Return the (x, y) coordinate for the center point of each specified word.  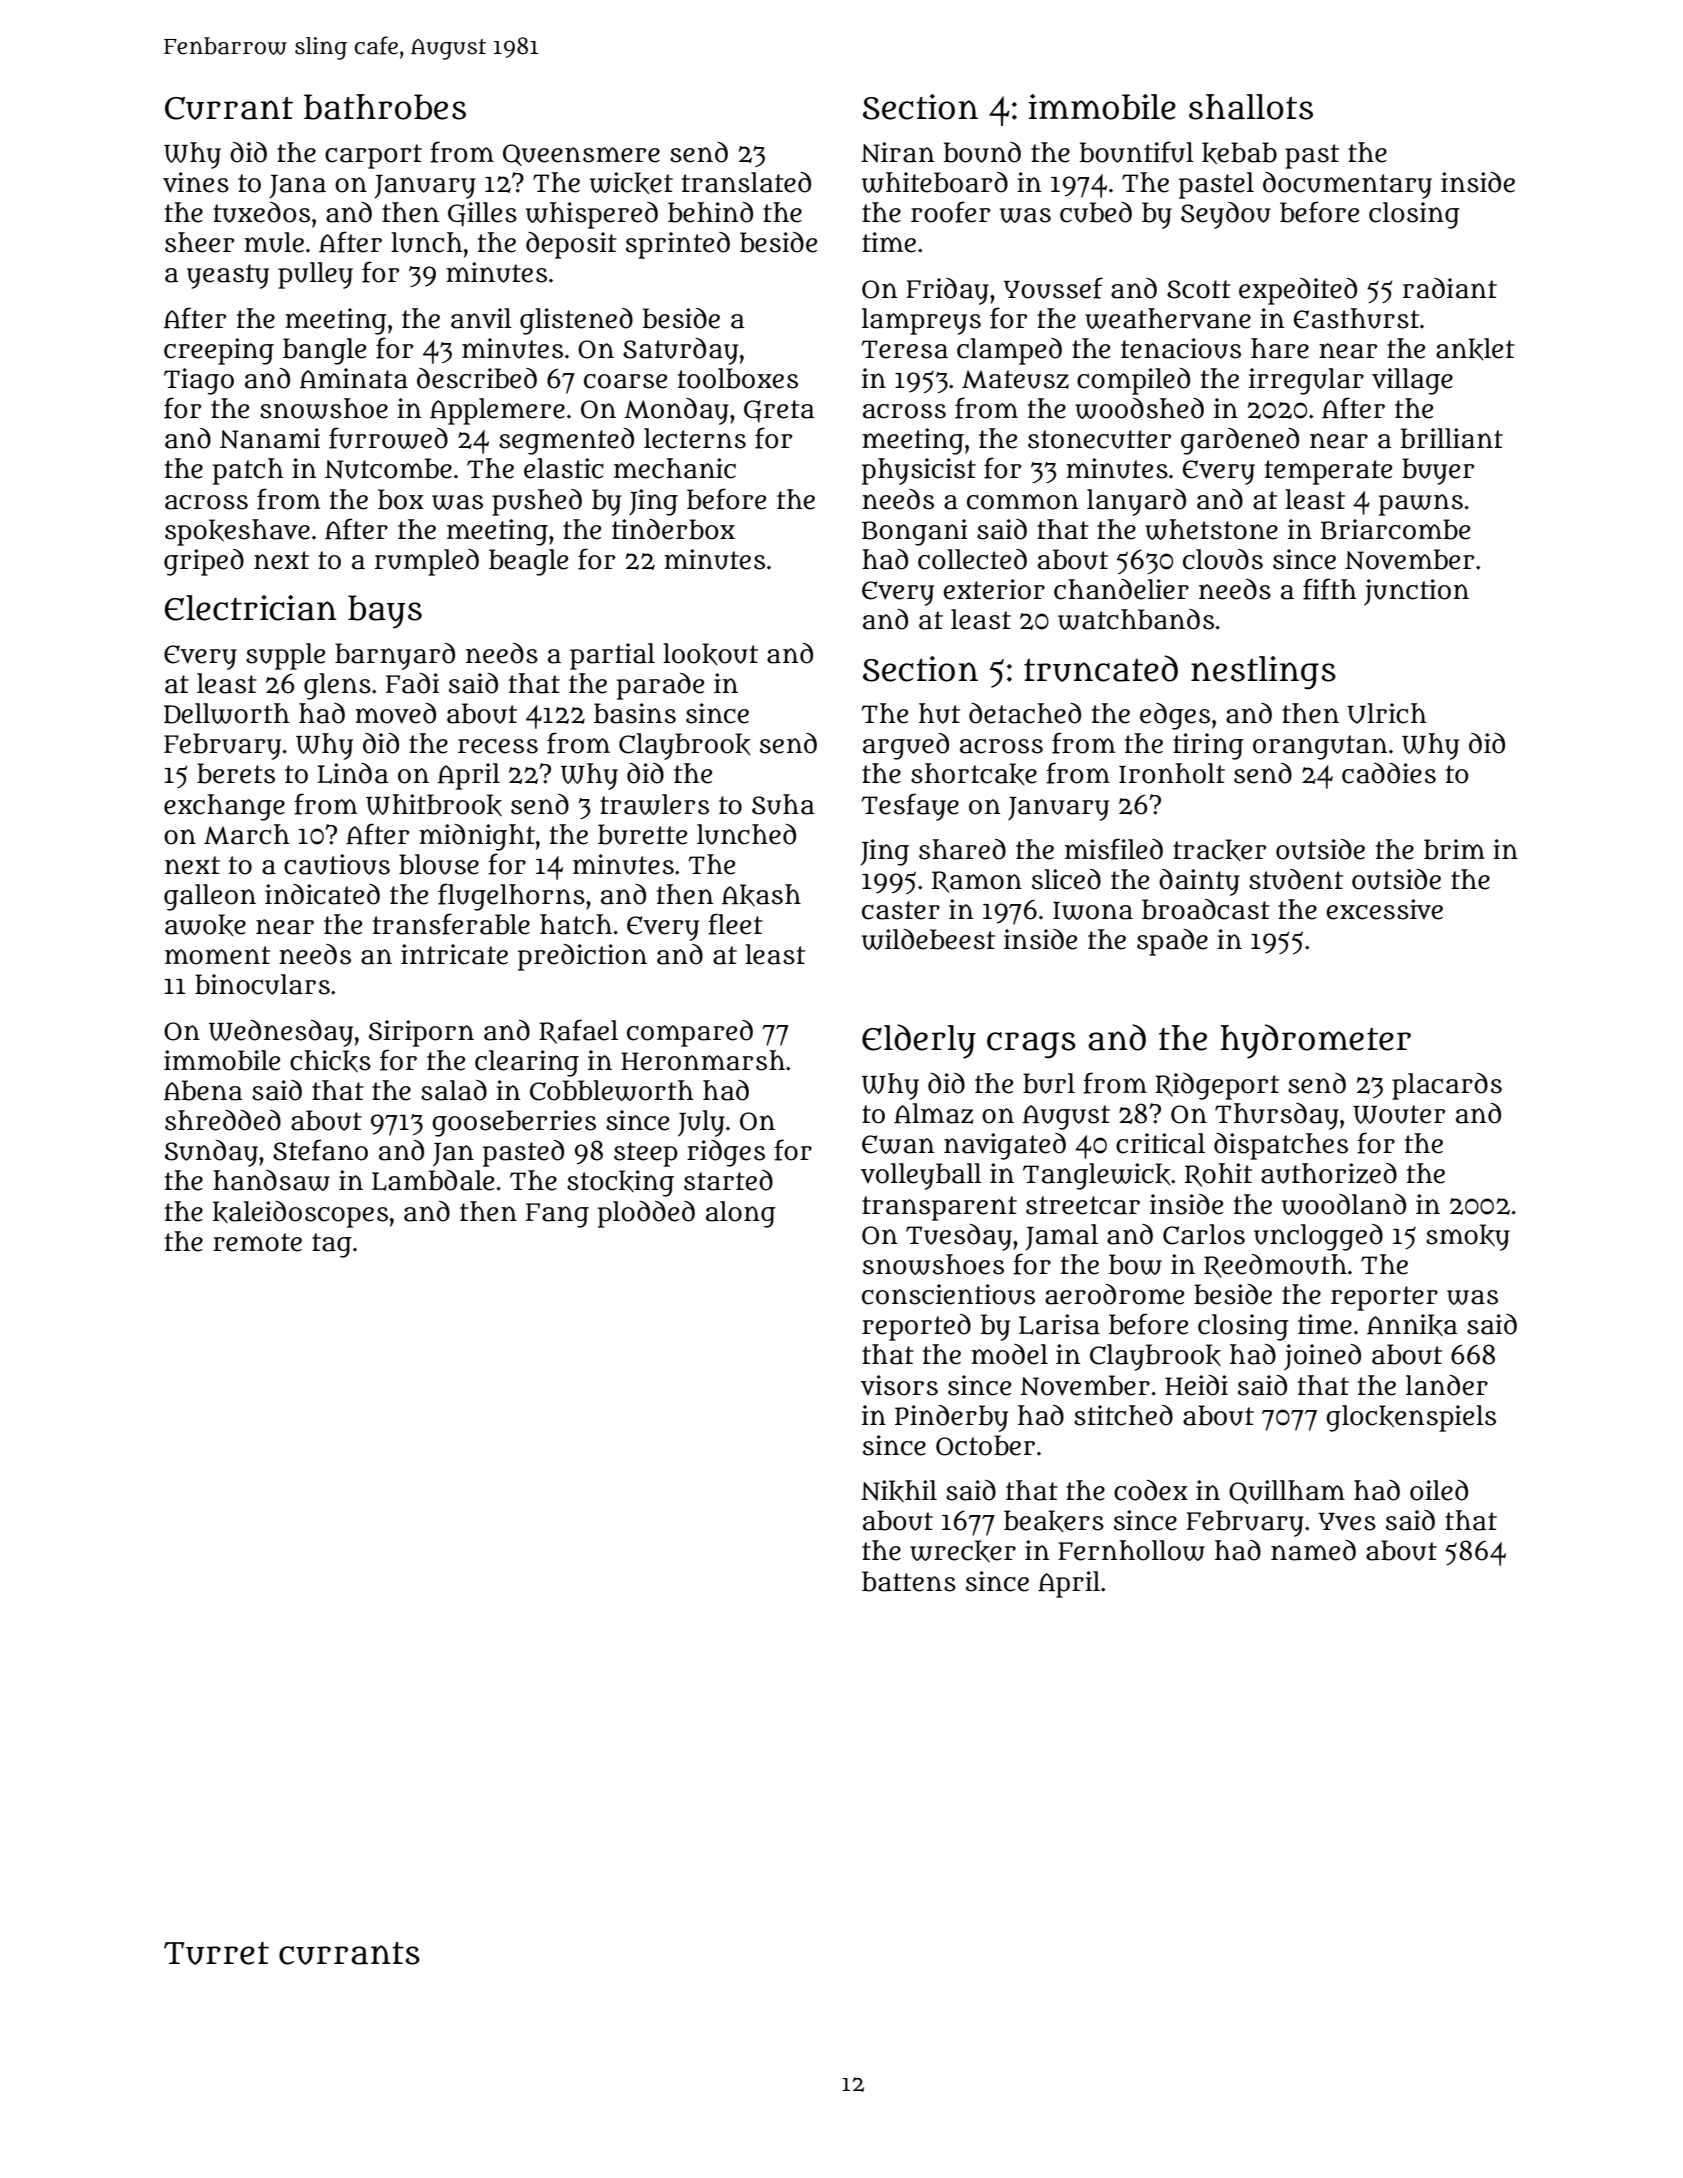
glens (337, 686)
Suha (783, 804)
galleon (210, 897)
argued (906, 746)
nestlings (1263, 673)
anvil (481, 318)
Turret (216, 1953)
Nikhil (899, 1491)
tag (332, 1245)
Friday (947, 291)
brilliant (1452, 438)
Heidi (1196, 1385)
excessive (1384, 909)
